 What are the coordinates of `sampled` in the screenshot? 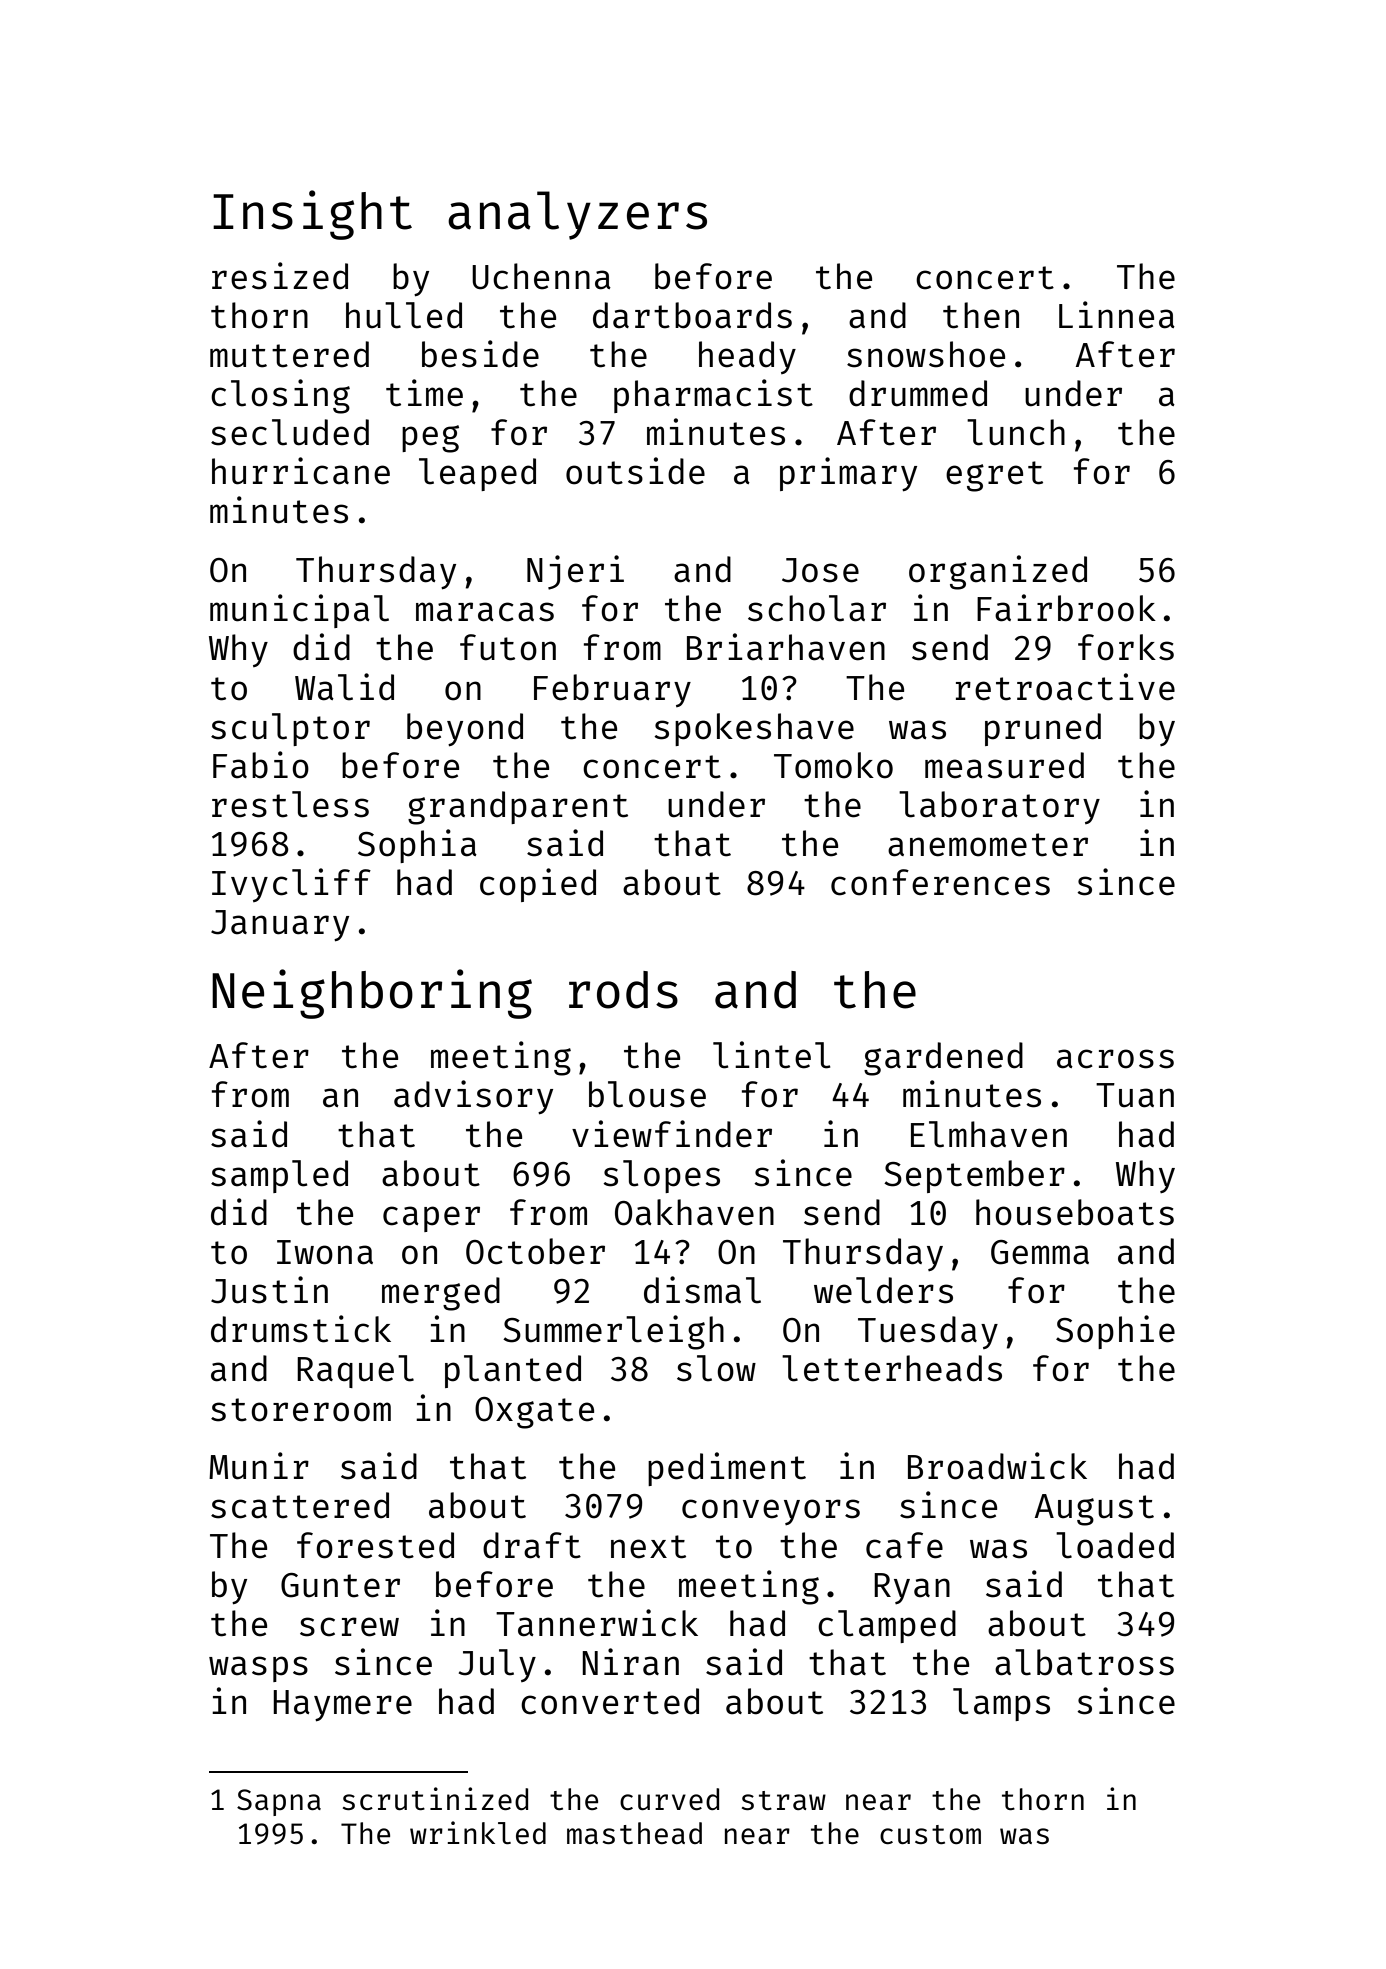 It's located at (279, 1176).
